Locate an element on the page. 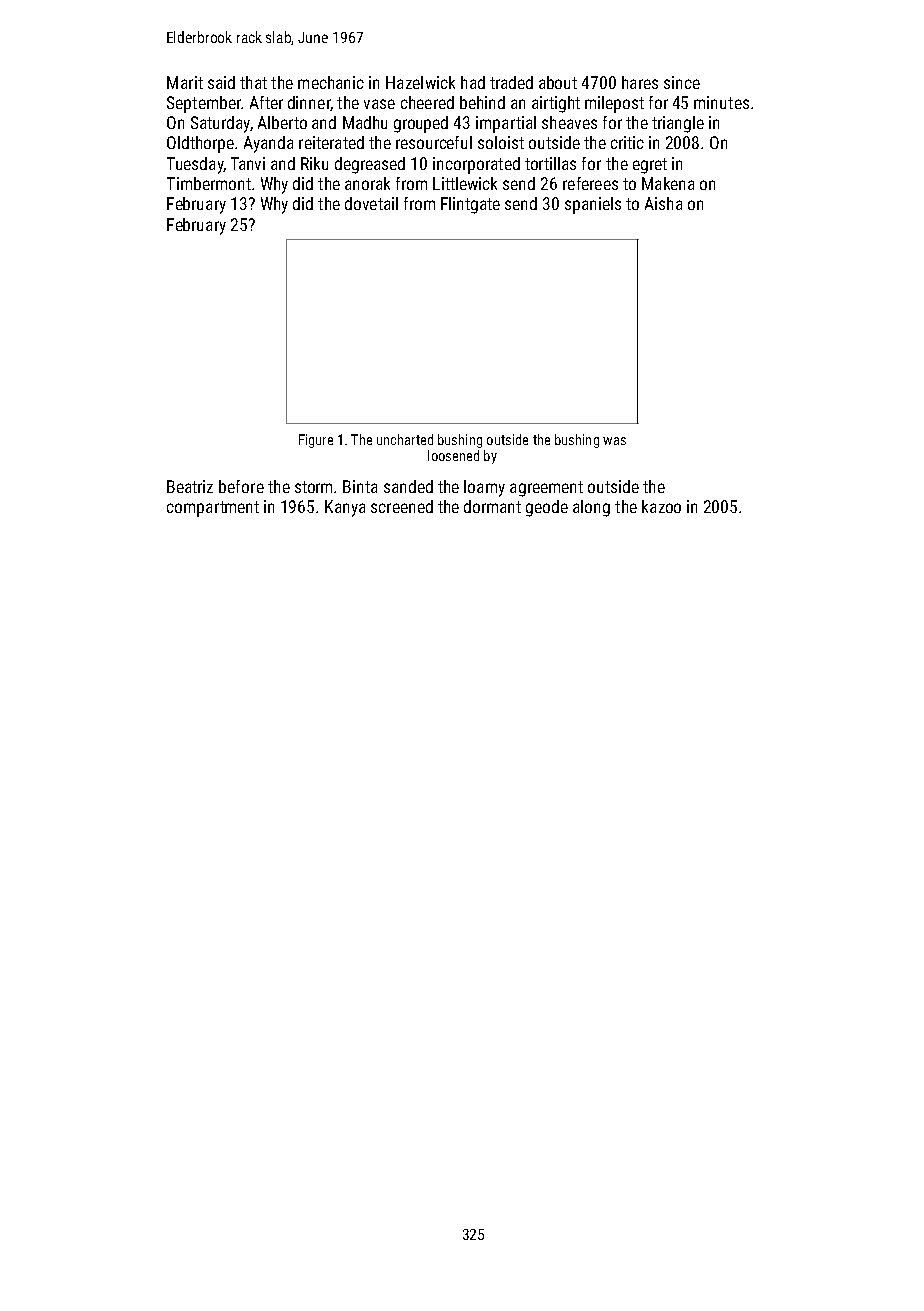 The image size is (924, 1311). Figure is located at coordinates (316, 441).
